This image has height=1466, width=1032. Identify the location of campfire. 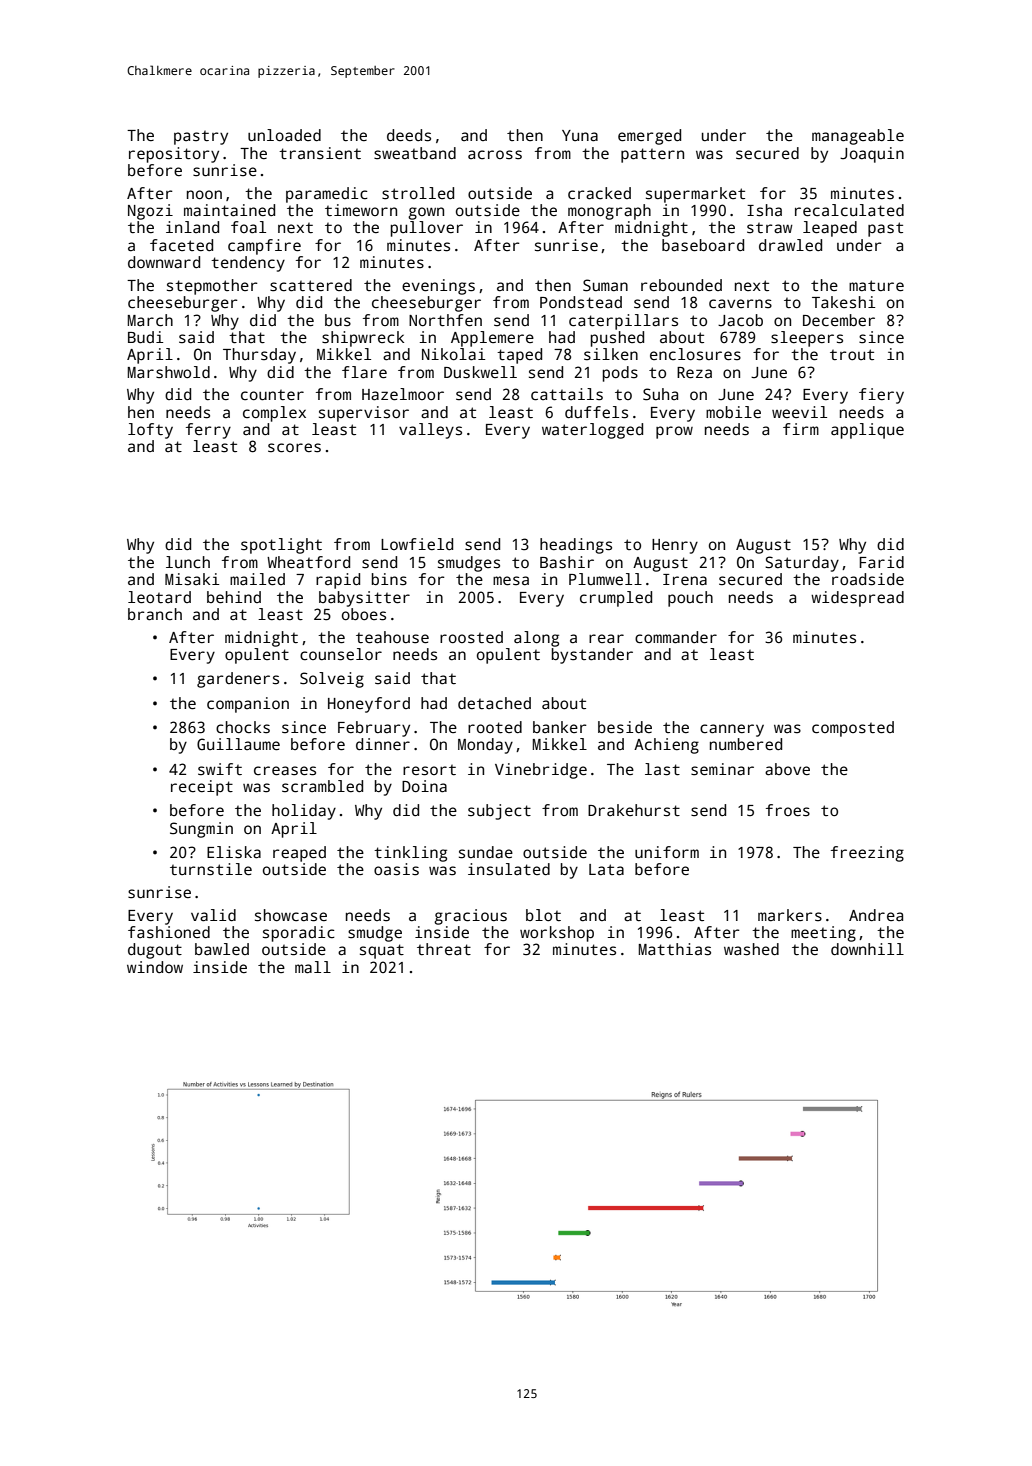
(264, 247).
